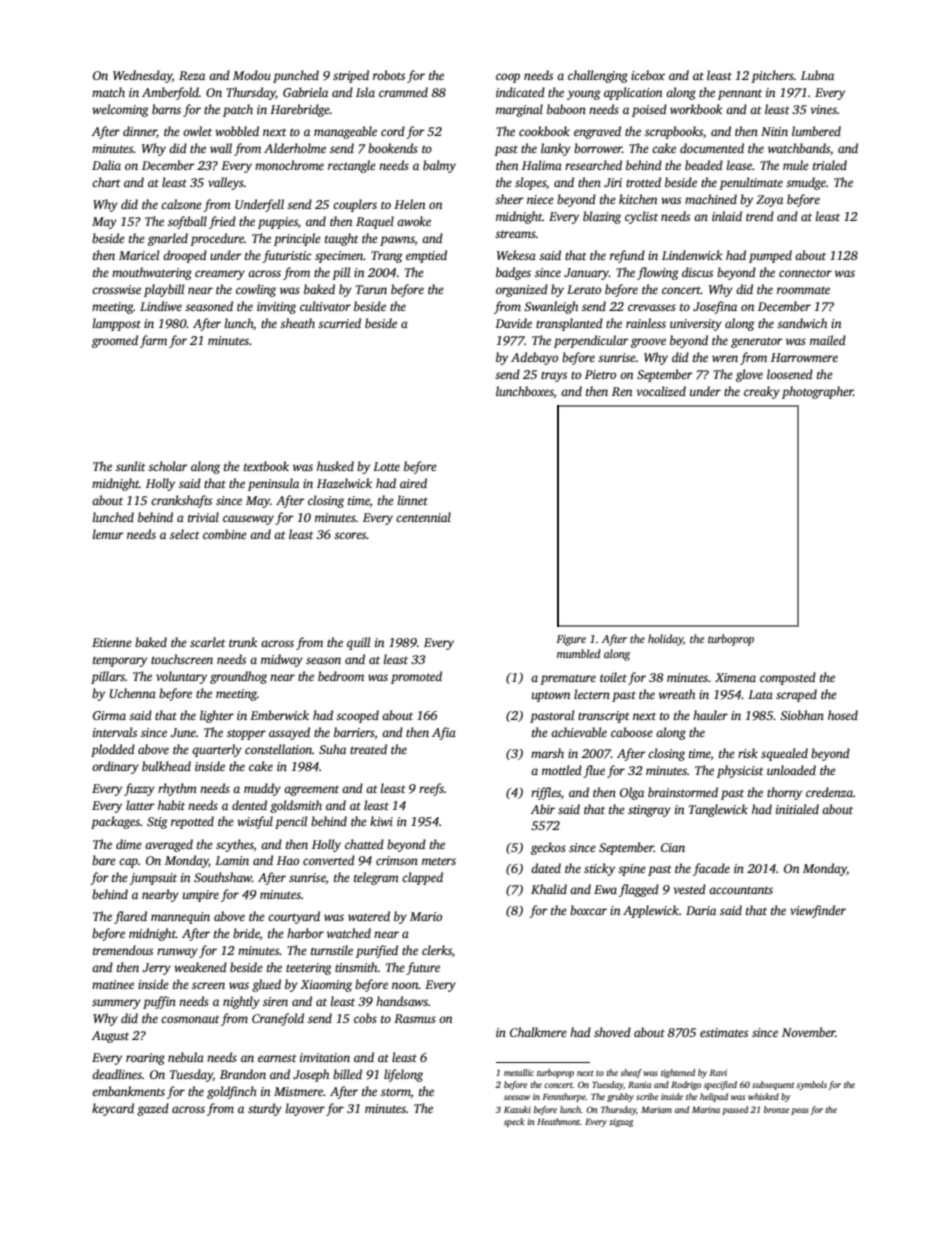 This page has height=1233, width=952. What do you see at coordinates (403, 1075) in the page?
I see `lifelong` at bounding box center [403, 1075].
